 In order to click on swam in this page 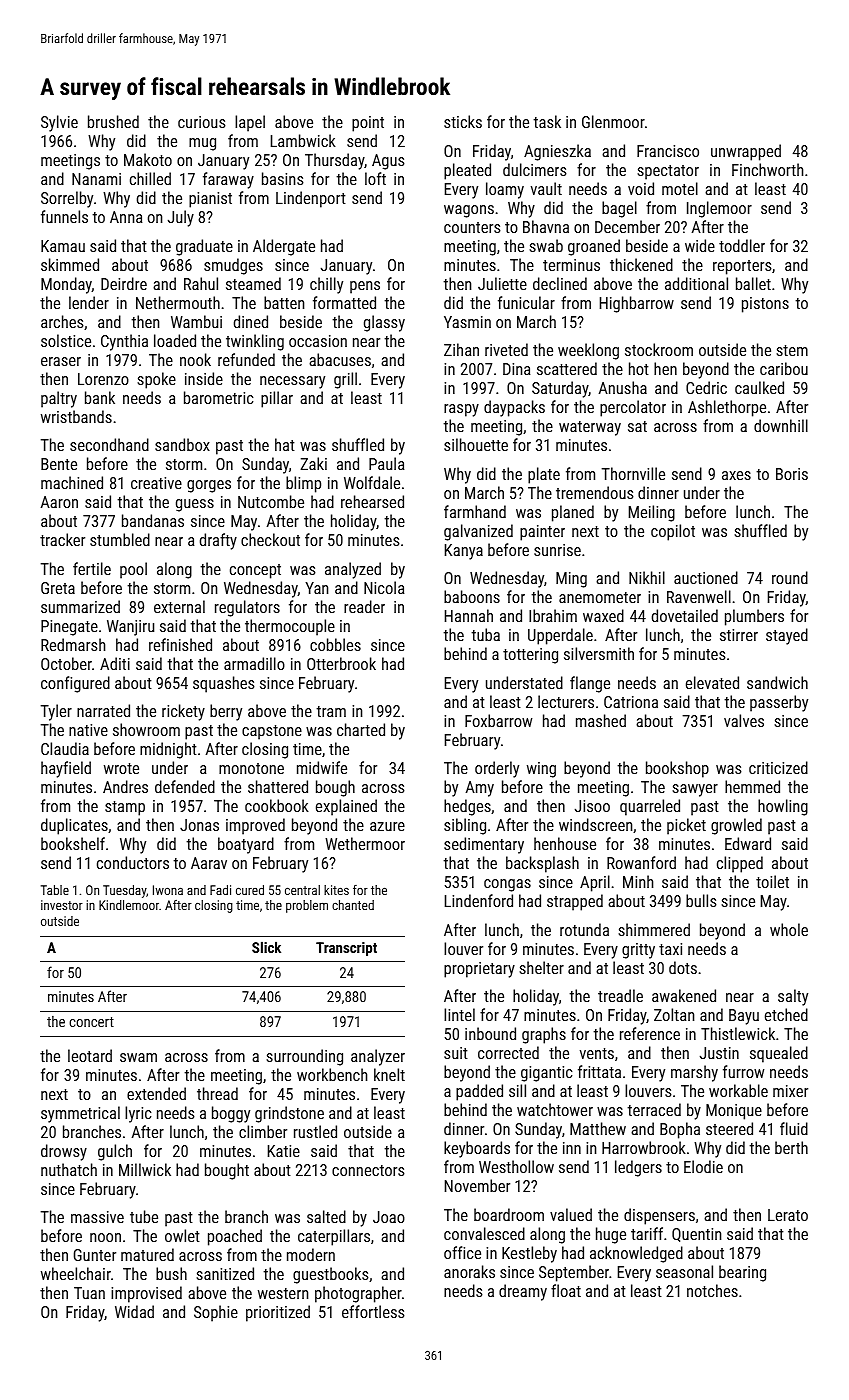, I will do `click(138, 1057)`.
